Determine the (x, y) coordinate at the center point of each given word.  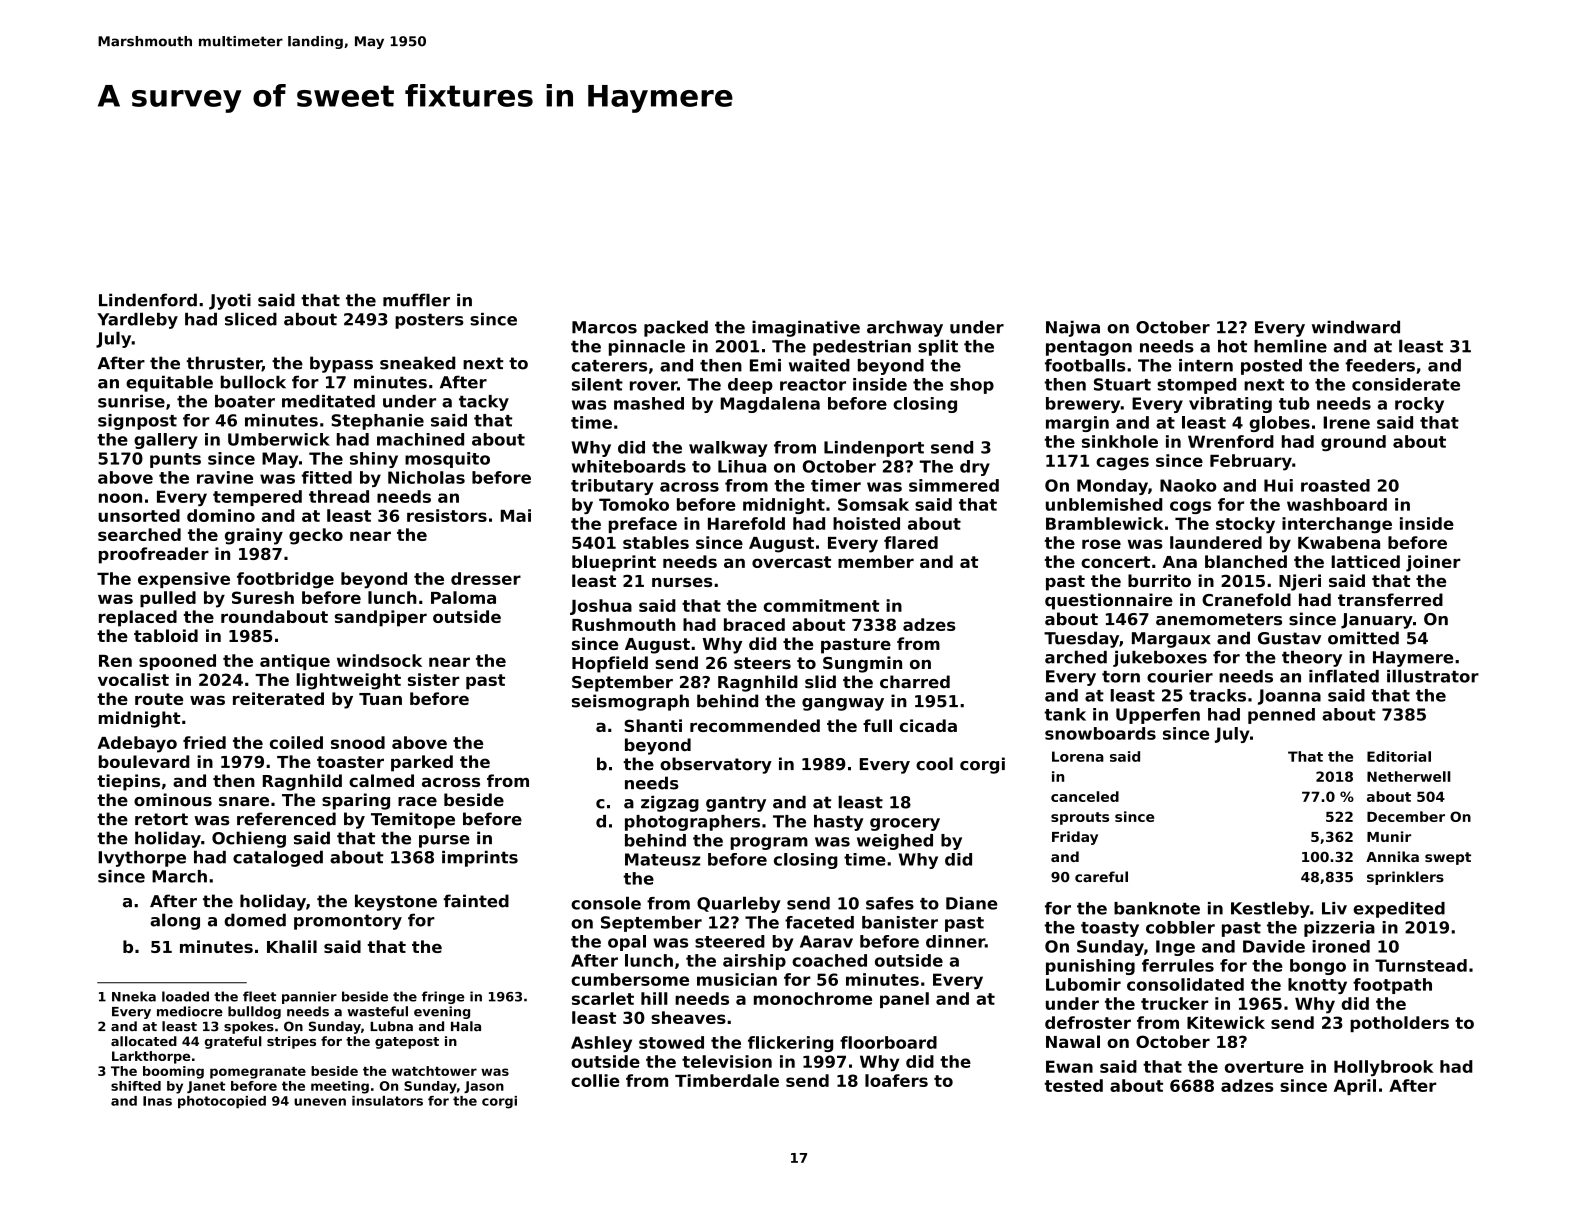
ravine (225, 477)
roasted (1335, 485)
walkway (728, 449)
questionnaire (1109, 601)
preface (643, 525)
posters (429, 321)
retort (161, 819)
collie (595, 1080)
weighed (895, 842)
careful (1101, 876)
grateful (233, 1042)
